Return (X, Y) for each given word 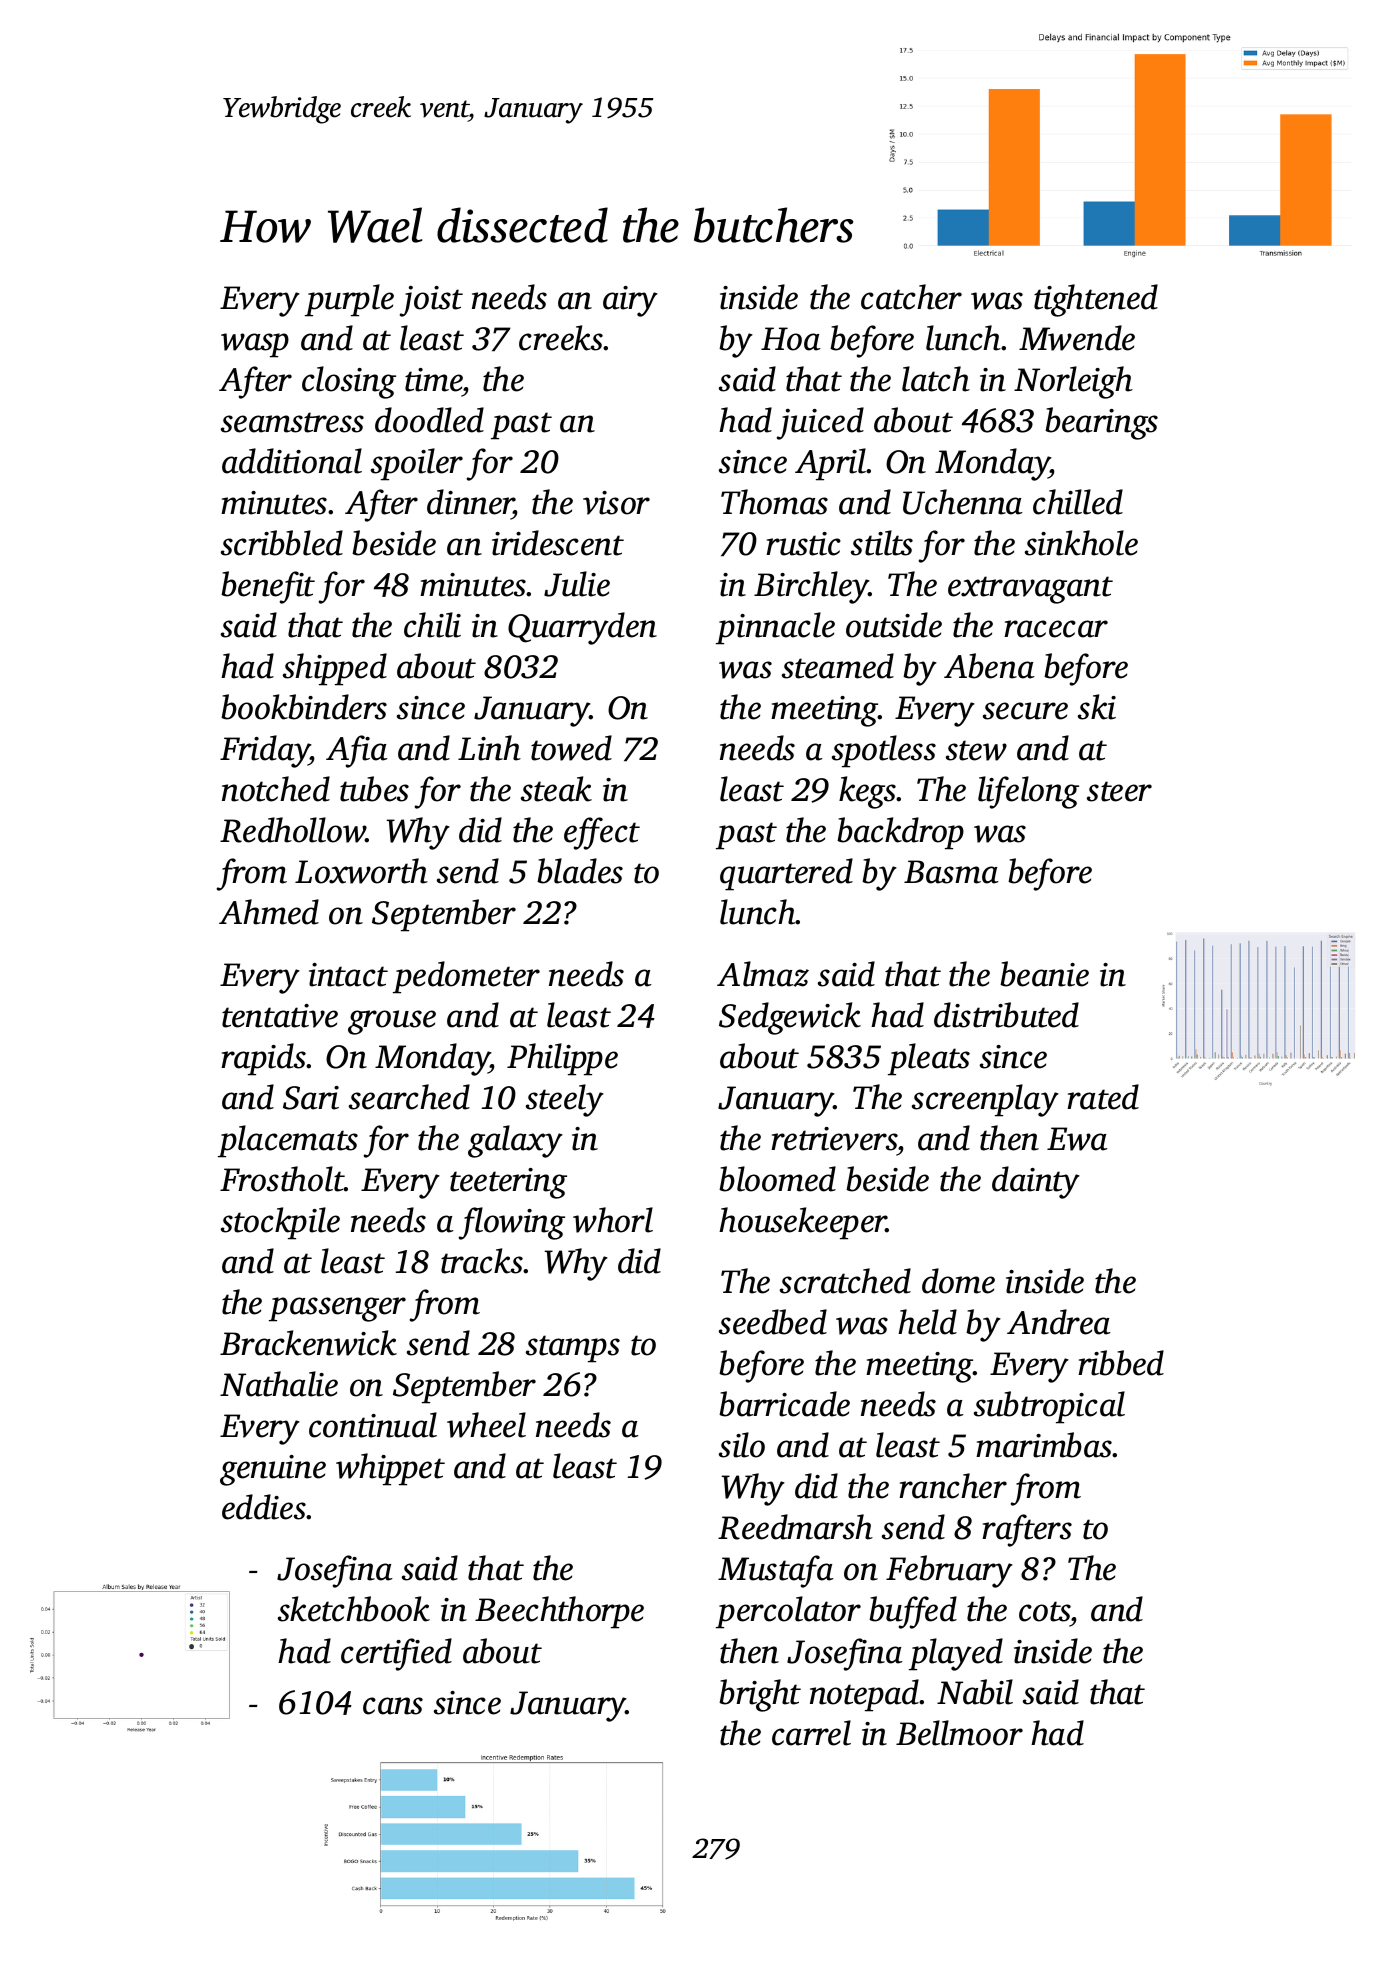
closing (349, 382)
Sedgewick (790, 1018)
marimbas (1044, 1445)
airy (630, 301)
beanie (1044, 974)
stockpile (280, 1223)
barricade (784, 1404)
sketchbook (354, 1609)
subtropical (1049, 1407)
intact (348, 975)
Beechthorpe (559, 1612)
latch (936, 379)
